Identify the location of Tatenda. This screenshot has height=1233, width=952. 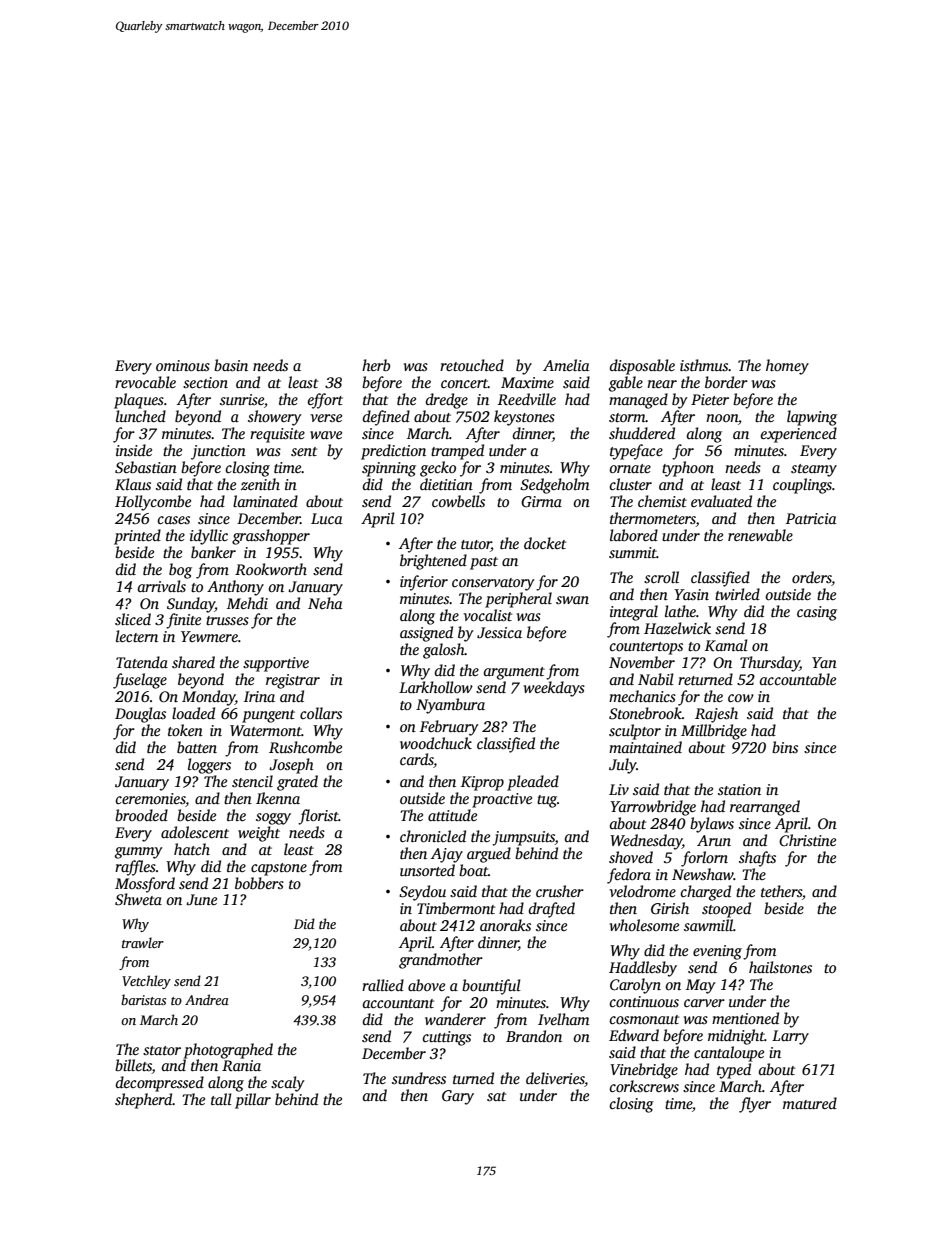
(142, 662).
